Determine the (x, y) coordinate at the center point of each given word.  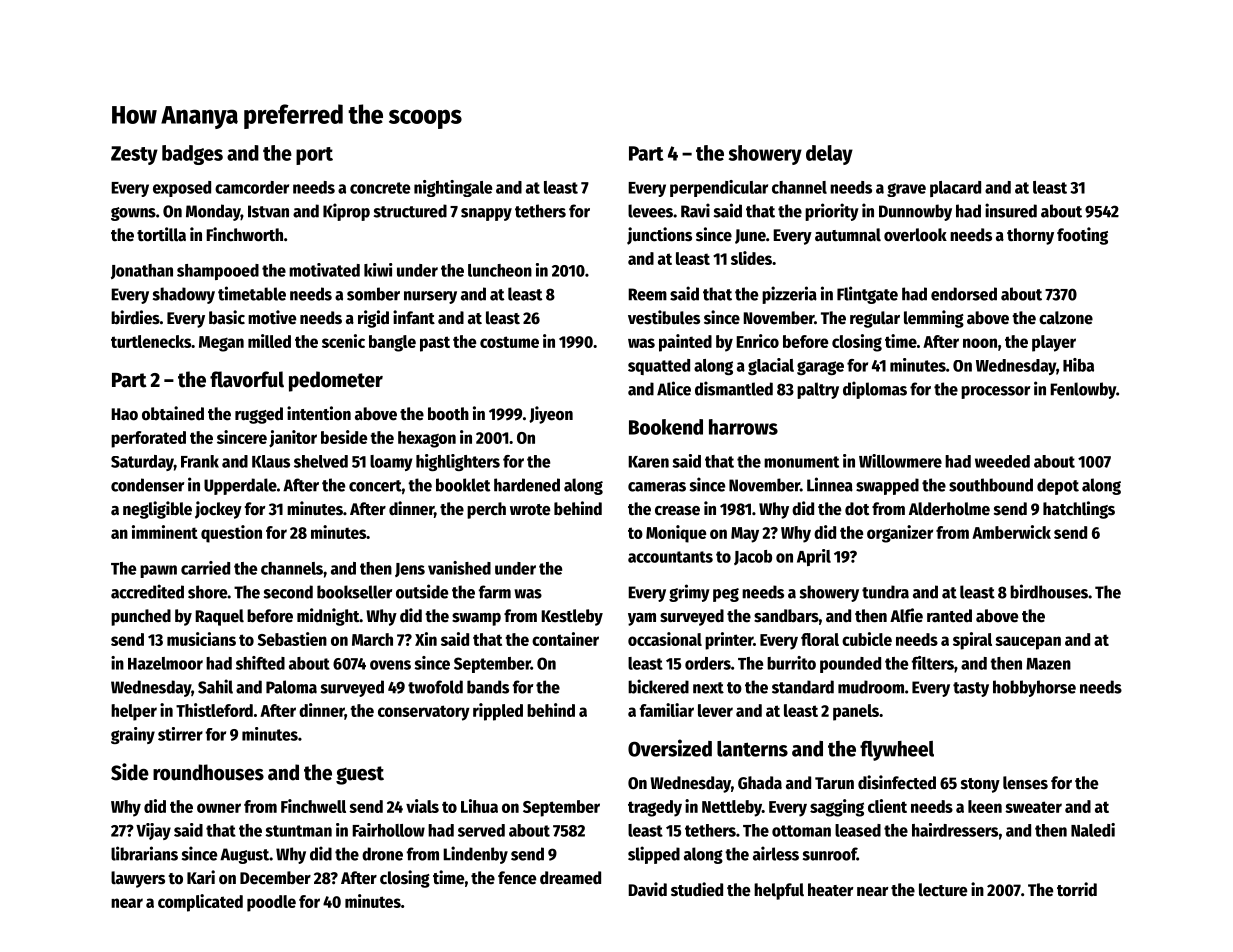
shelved (321, 461)
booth (448, 414)
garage (820, 368)
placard (955, 189)
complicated (200, 903)
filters (933, 663)
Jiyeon (551, 415)
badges (192, 155)
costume (509, 342)
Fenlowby (1083, 390)
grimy (689, 593)
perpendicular (719, 188)
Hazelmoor (165, 663)
